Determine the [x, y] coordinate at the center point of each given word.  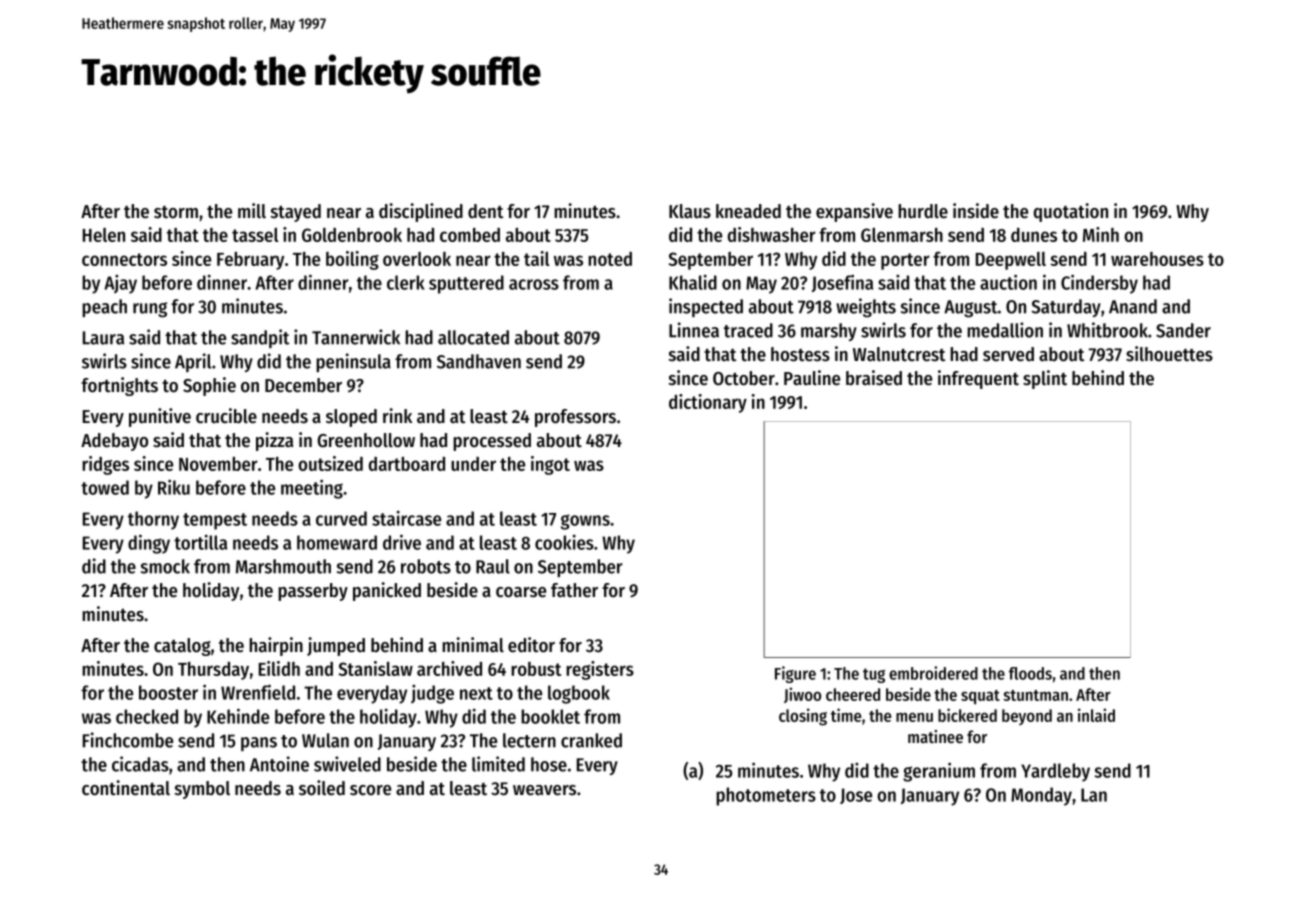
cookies [564, 542]
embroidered [933, 673]
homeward [337, 542]
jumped [336, 646]
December [303, 385]
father [574, 590]
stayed [296, 213]
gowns [585, 522]
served [1008, 354]
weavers [544, 790]
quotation [1071, 212]
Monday [1041, 796]
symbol [202, 790]
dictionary [708, 403]
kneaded [748, 211]
